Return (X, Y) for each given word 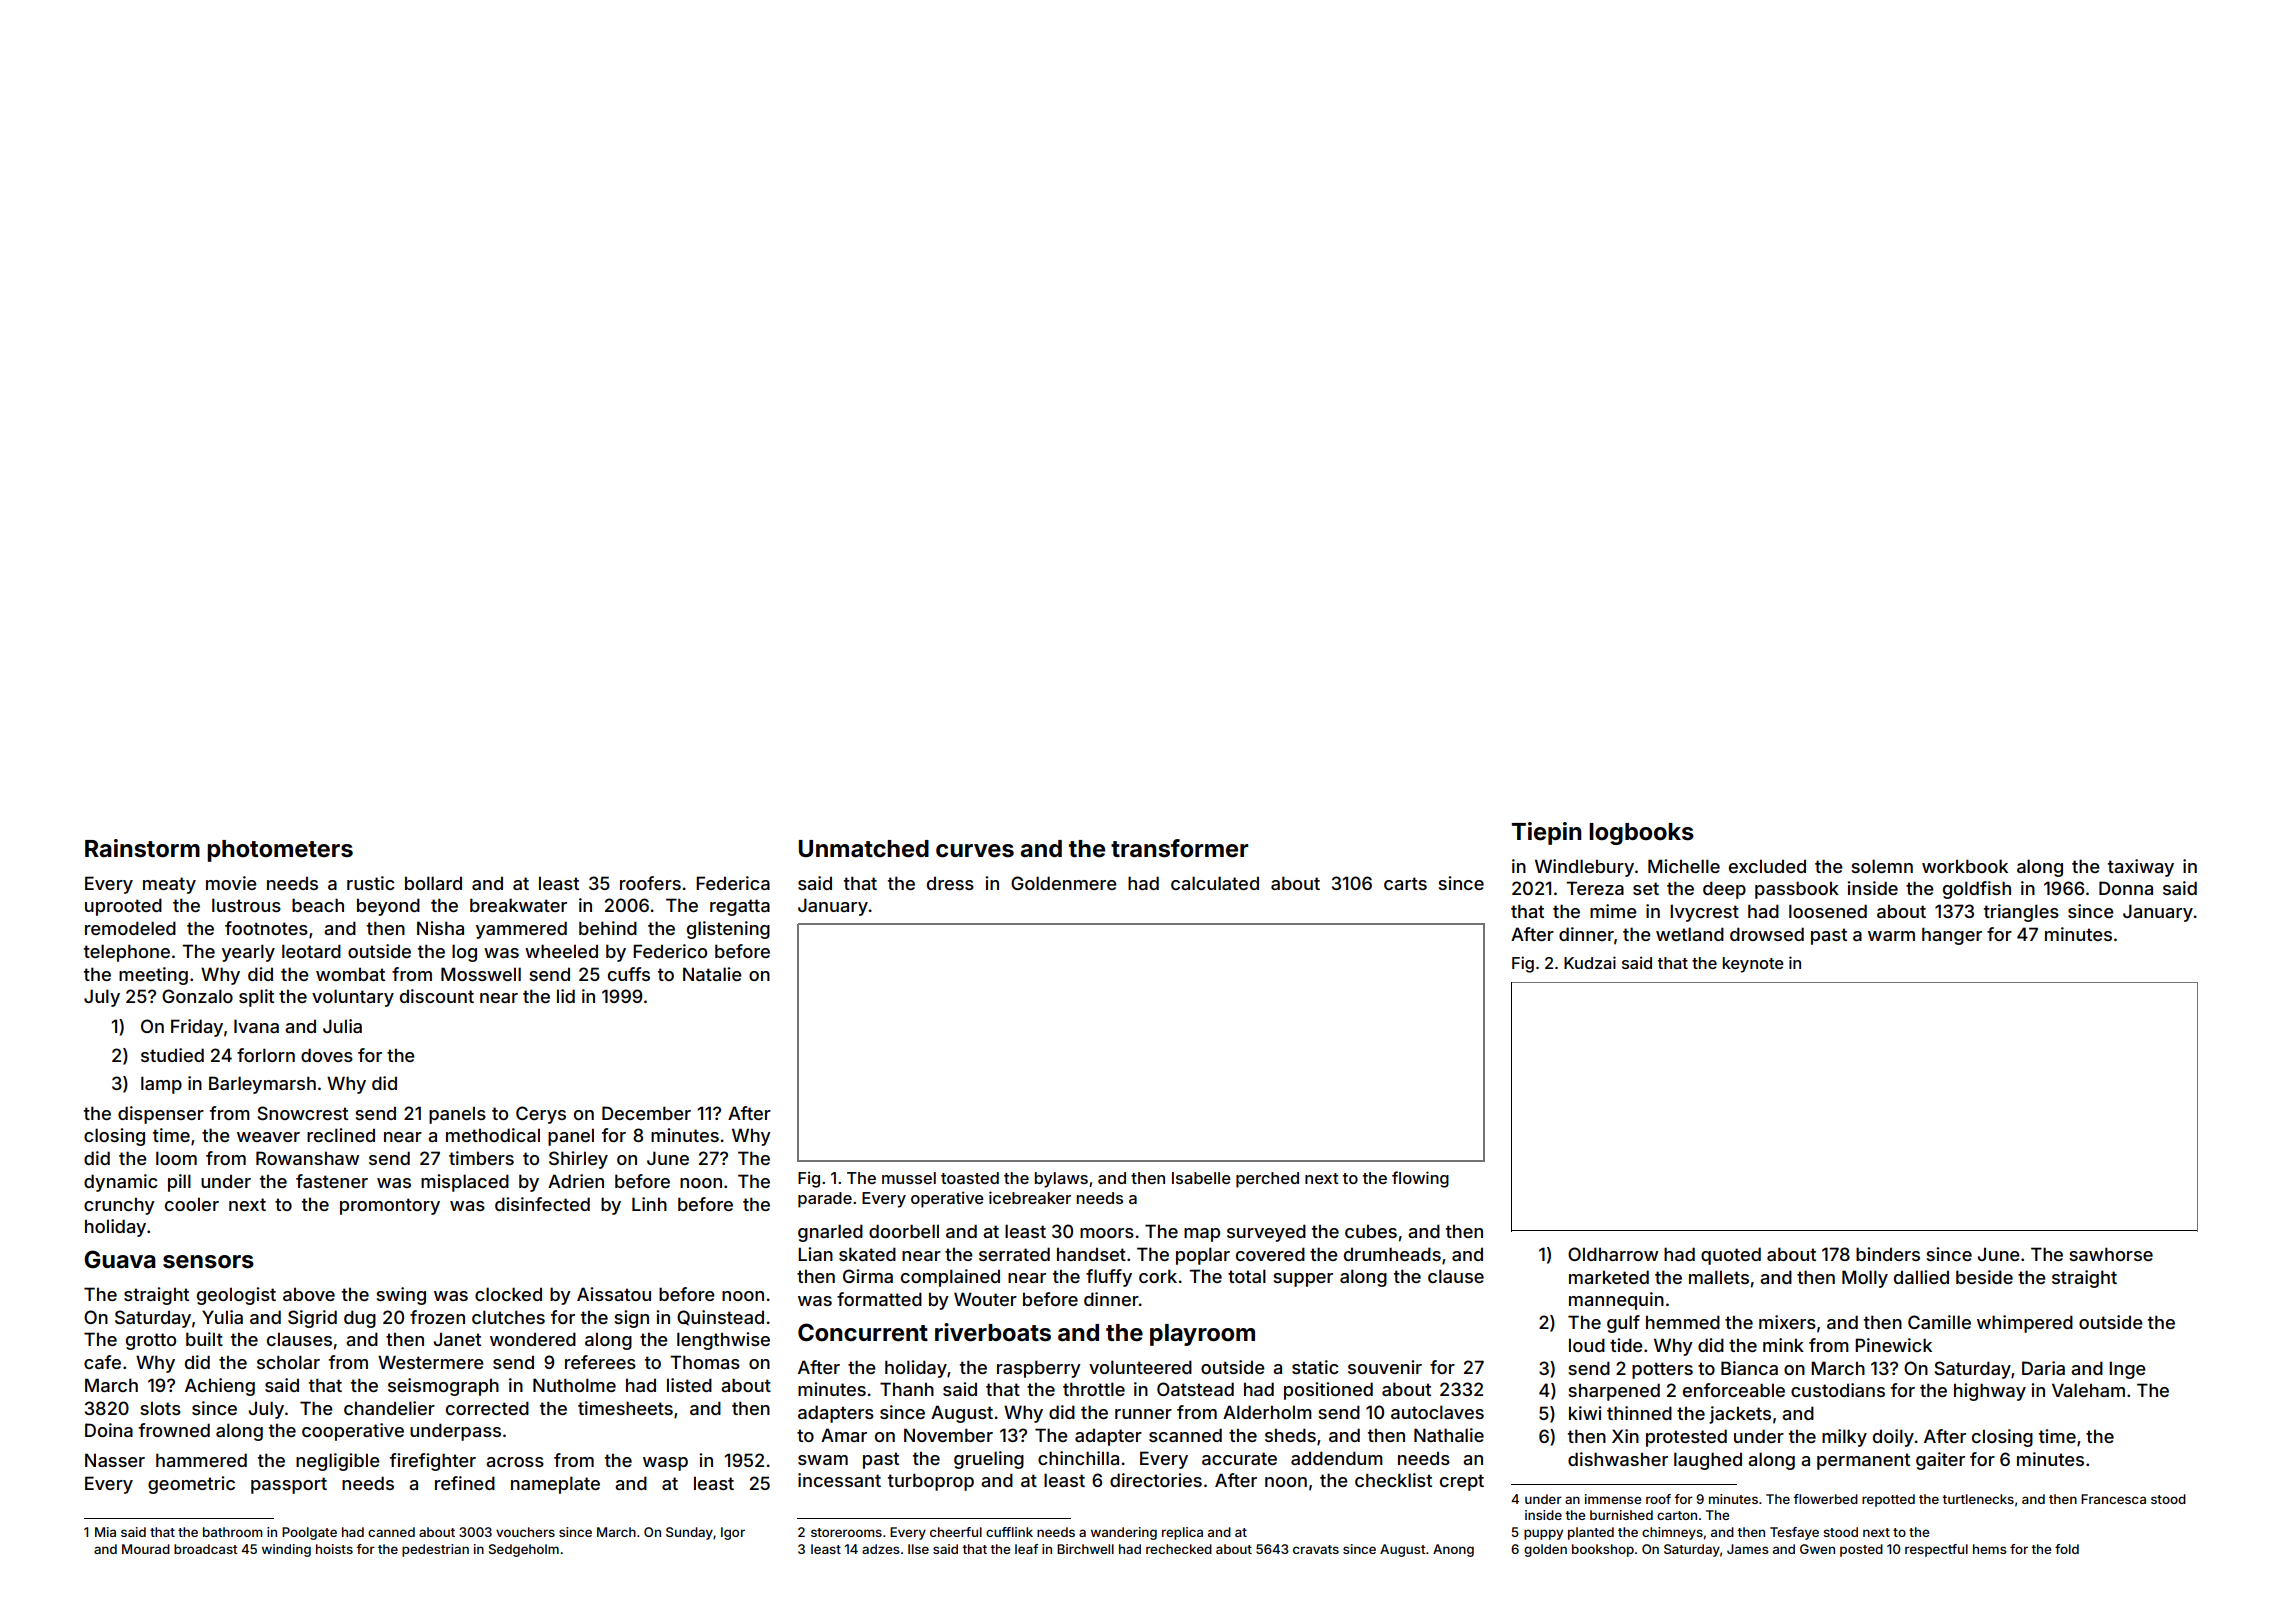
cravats (1316, 1549)
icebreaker (1030, 1197)
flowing (1420, 1179)
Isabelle (1201, 1178)
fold (2067, 1549)
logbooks (1641, 834)
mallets (1719, 1277)
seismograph (443, 1387)
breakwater (518, 905)
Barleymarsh (262, 1085)
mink (1783, 1345)
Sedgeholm (524, 1550)
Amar (844, 1435)
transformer (1179, 848)
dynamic (121, 1183)
